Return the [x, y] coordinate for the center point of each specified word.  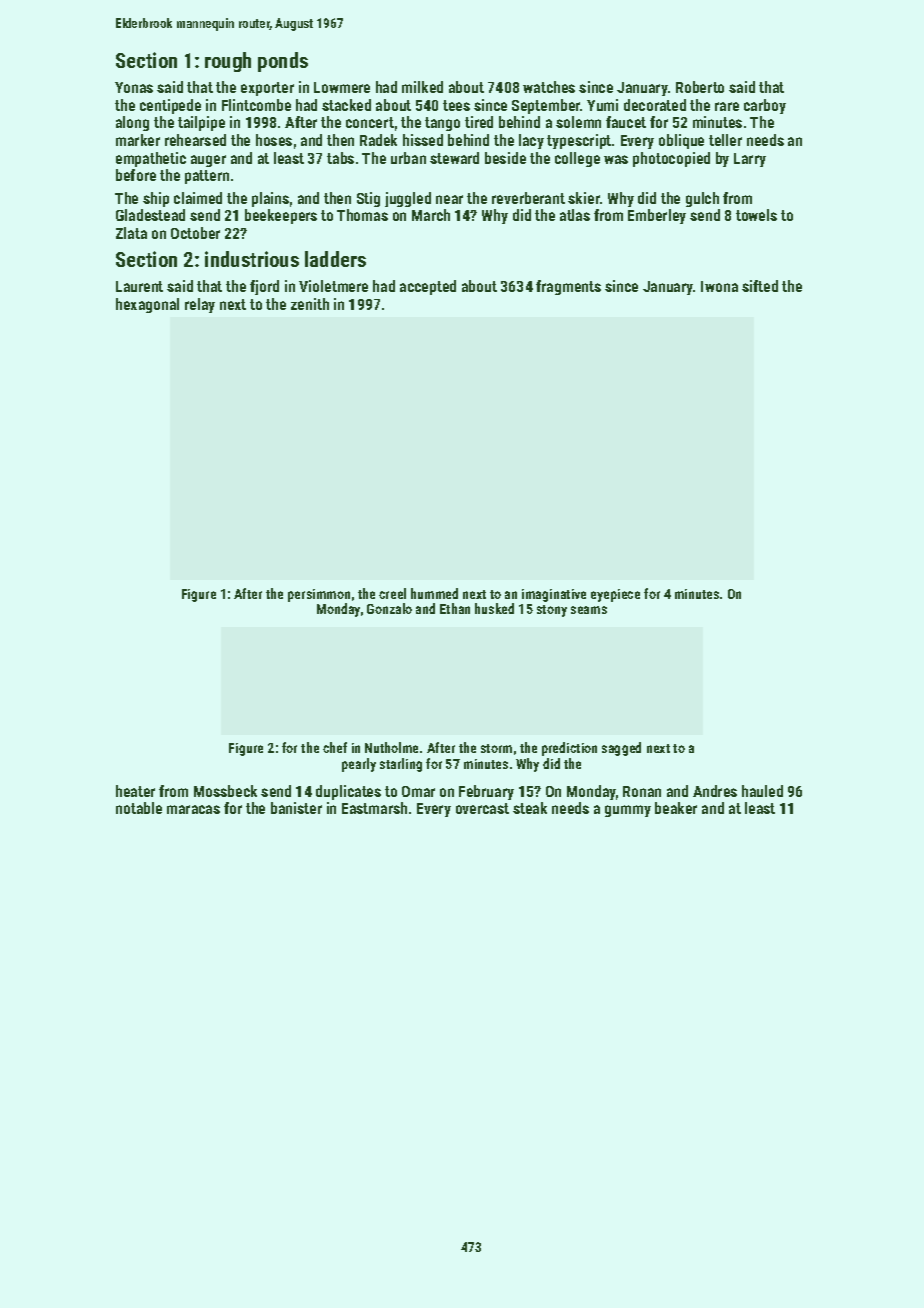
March [431, 215]
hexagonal [147, 305]
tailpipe [201, 123]
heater [135, 791]
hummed [434, 593]
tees [456, 105]
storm [496, 748]
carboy [765, 106]
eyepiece [615, 595]
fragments [568, 287]
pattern [207, 177]
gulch [702, 199]
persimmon [319, 595]
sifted [760, 286]
